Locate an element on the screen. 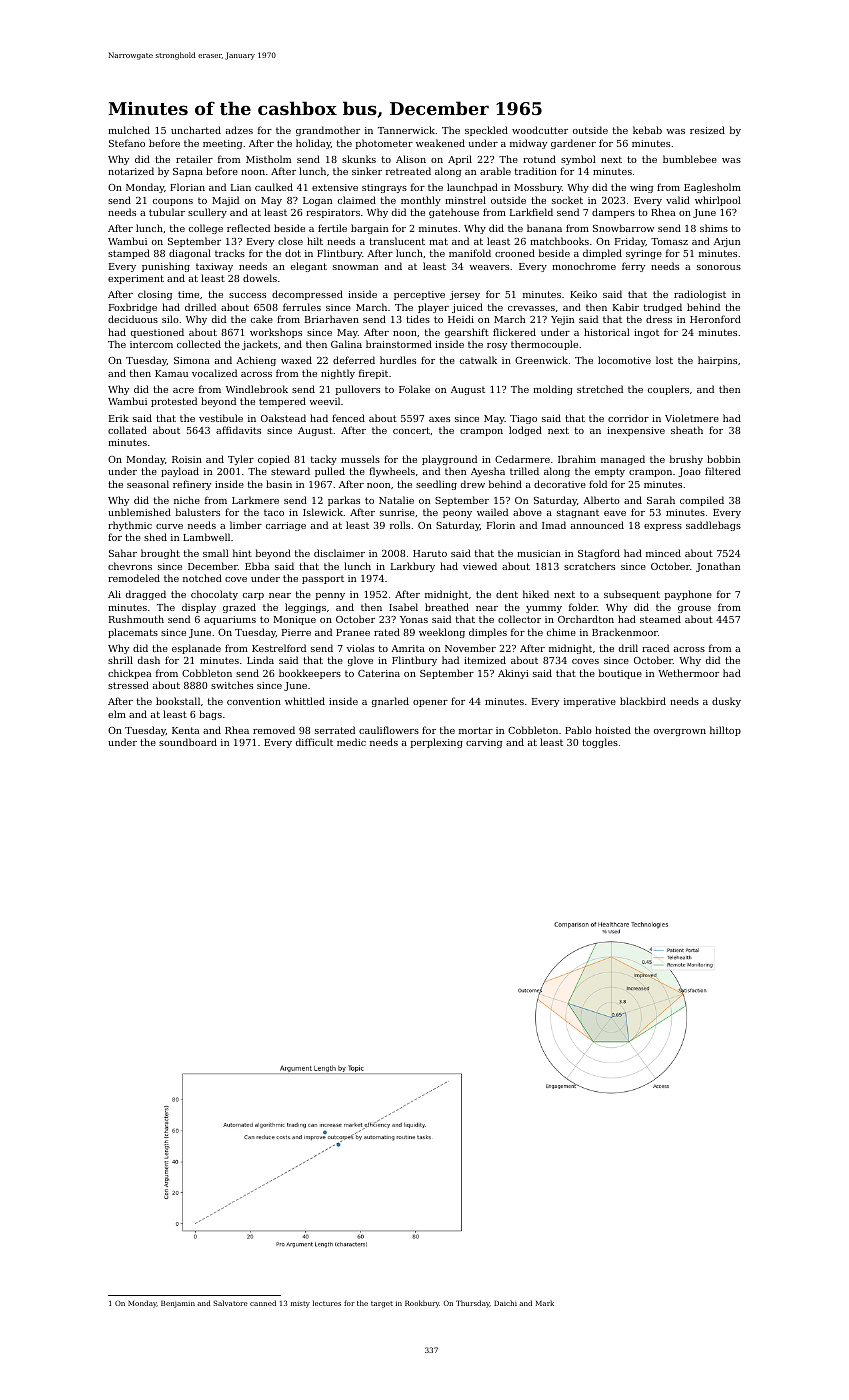 This screenshot has height=1400, width=849. couplers is located at coordinates (668, 390).
